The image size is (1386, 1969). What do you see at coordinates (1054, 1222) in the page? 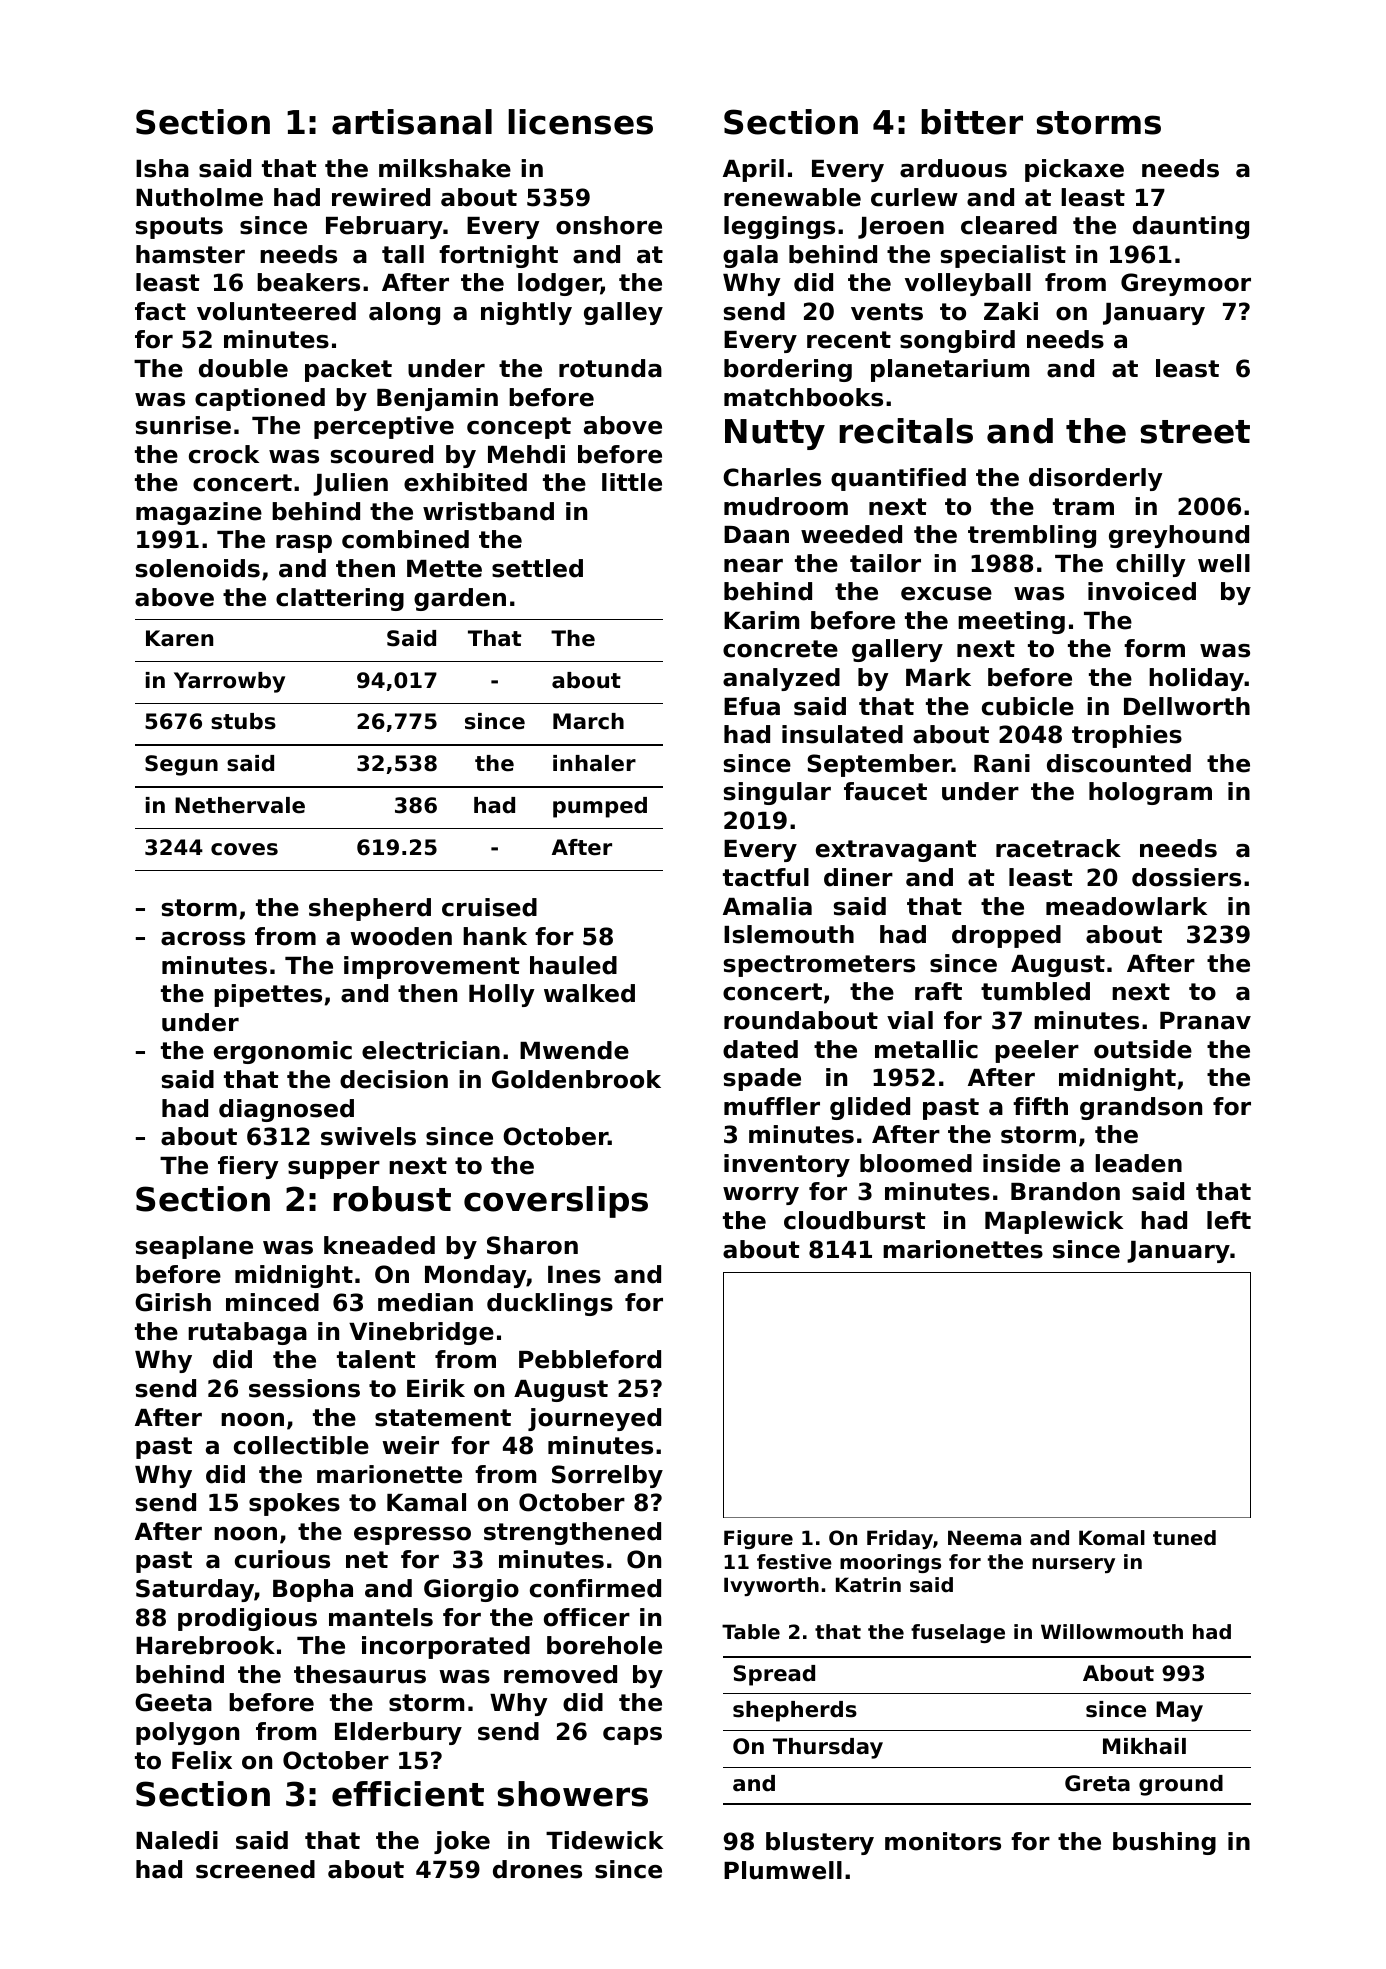
I see `Maplewick` at bounding box center [1054, 1222].
